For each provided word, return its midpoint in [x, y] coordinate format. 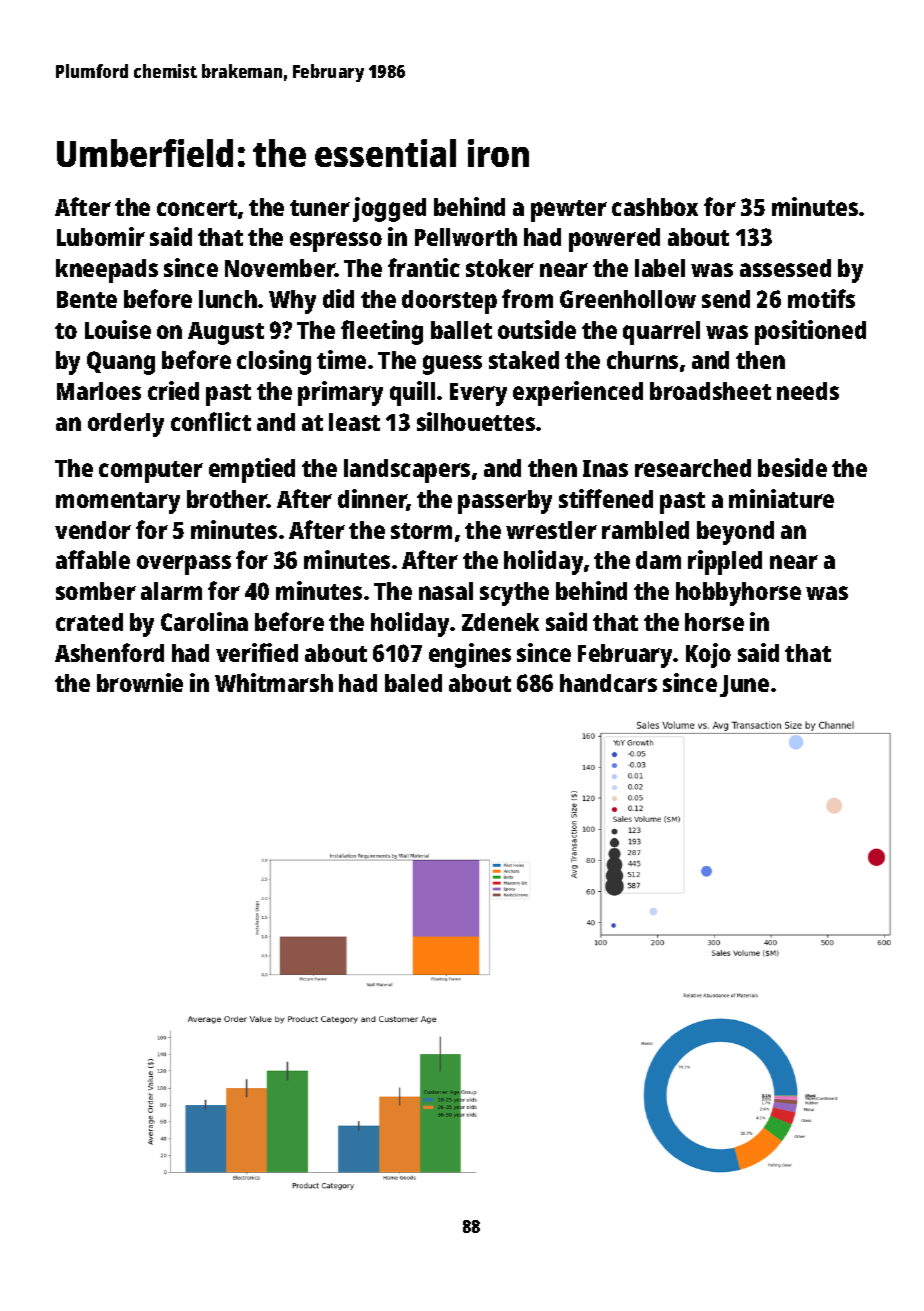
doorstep [449, 302]
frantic [424, 267]
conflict [211, 421]
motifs [821, 298]
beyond [735, 533]
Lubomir [101, 236]
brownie [140, 682]
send [726, 299]
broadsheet [710, 391]
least [354, 422]
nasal [446, 591]
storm [421, 531]
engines [470, 655]
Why [292, 302]
